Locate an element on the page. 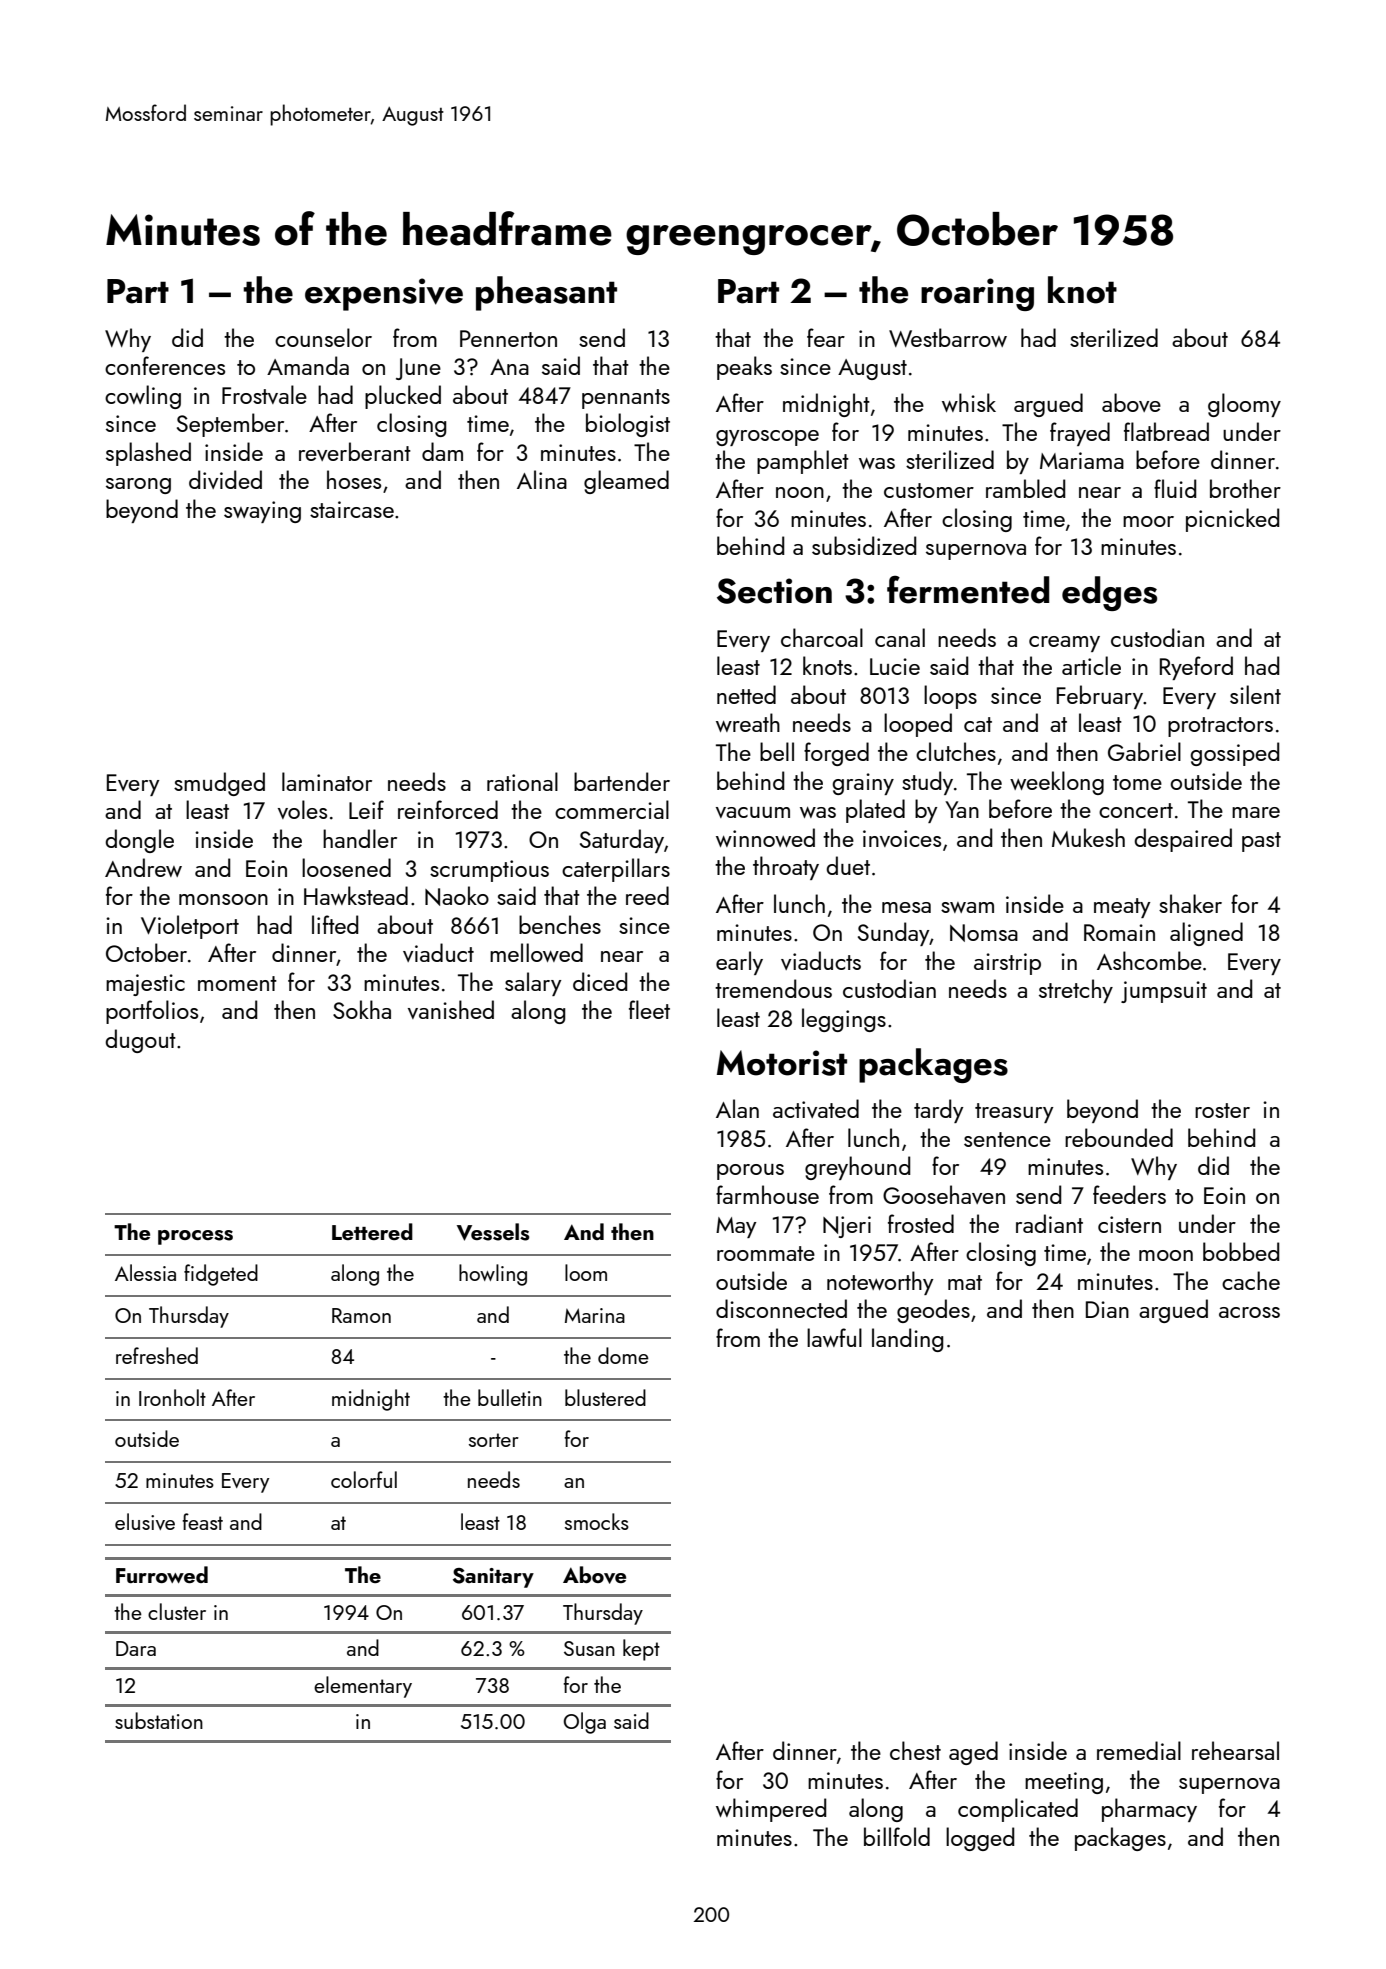 This document has height=1969, width=1386. Dara is located at coordinates (136, 1648).
